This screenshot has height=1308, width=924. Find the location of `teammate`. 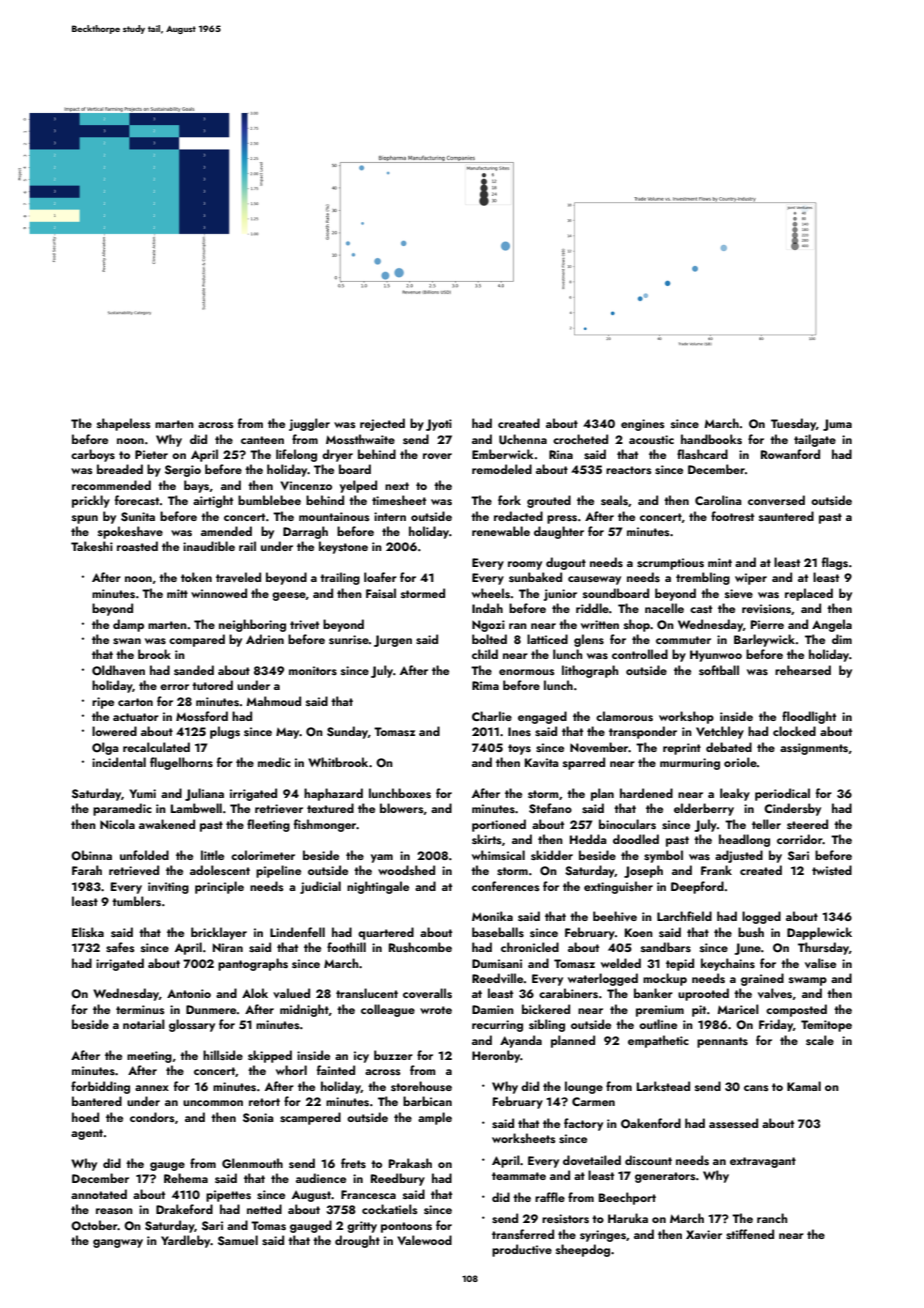

teammate is located at coordinates (519, 1176).
